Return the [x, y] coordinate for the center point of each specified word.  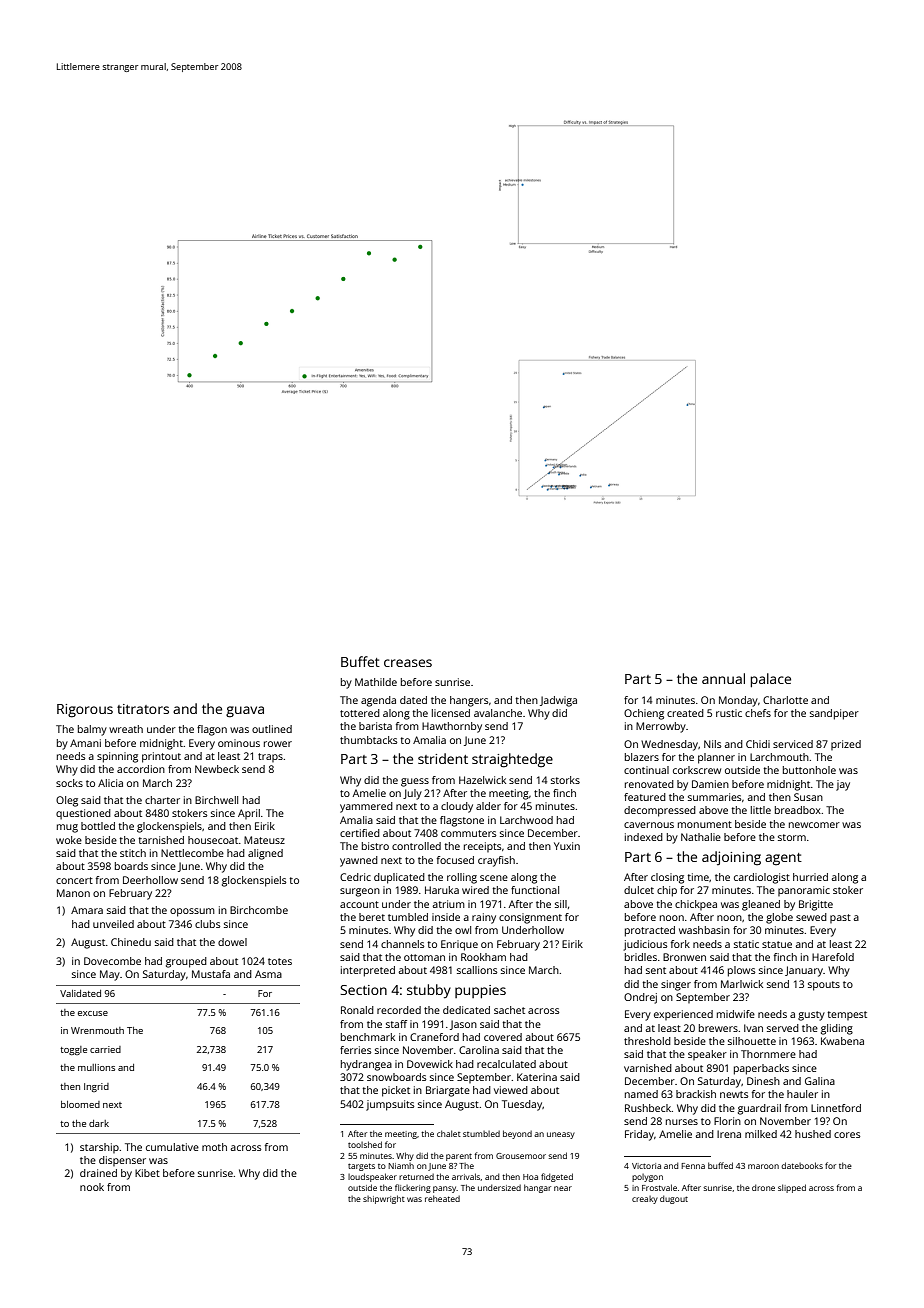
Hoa [530, 1177]
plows [742, 971]
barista [375, 726]
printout [161, 757]
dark [99, 1123]
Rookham [483, 957]
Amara [87, 910]
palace [771, 680]
